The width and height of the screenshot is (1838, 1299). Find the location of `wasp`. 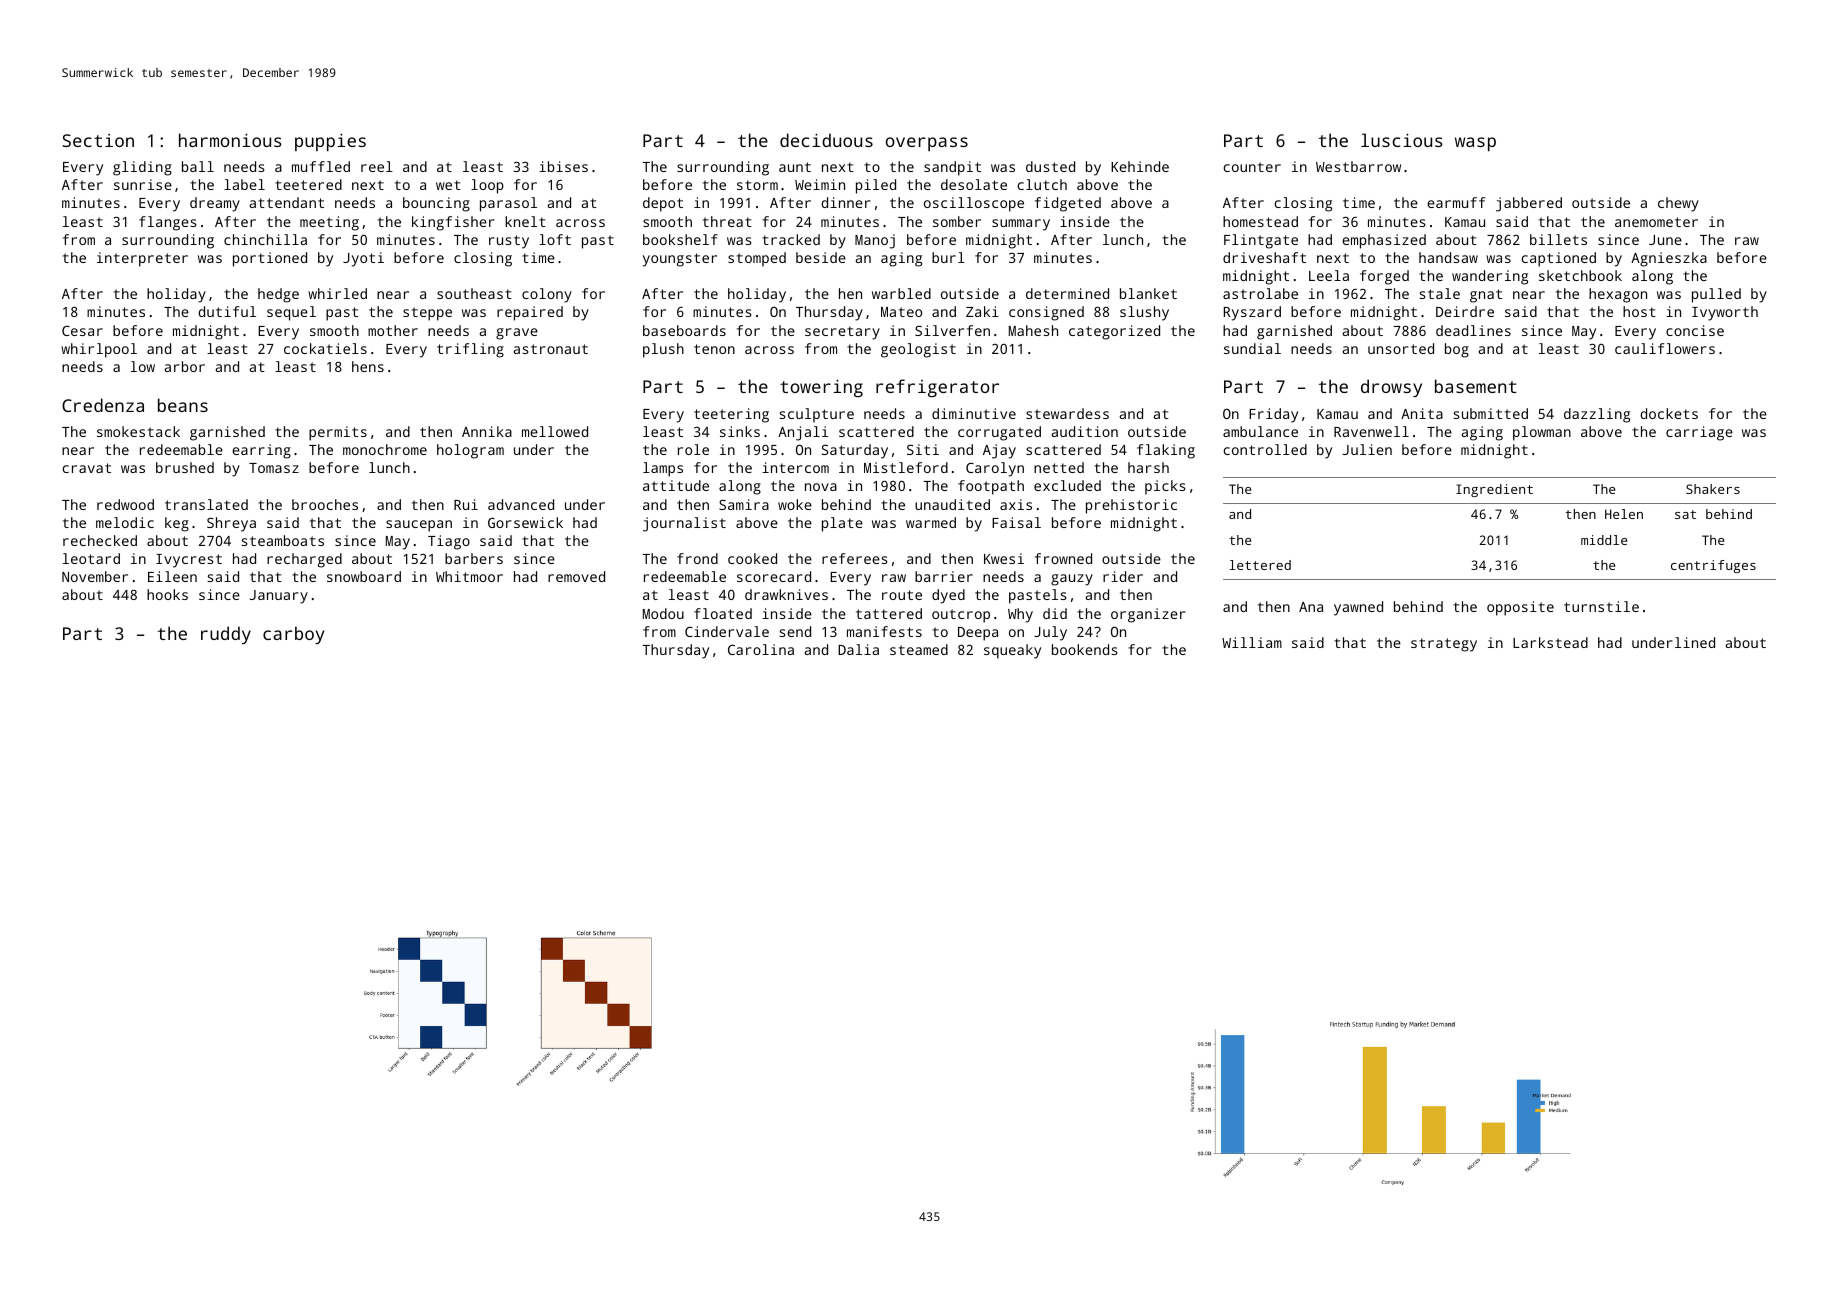

wasp is located at coordinates (1475, 144).
